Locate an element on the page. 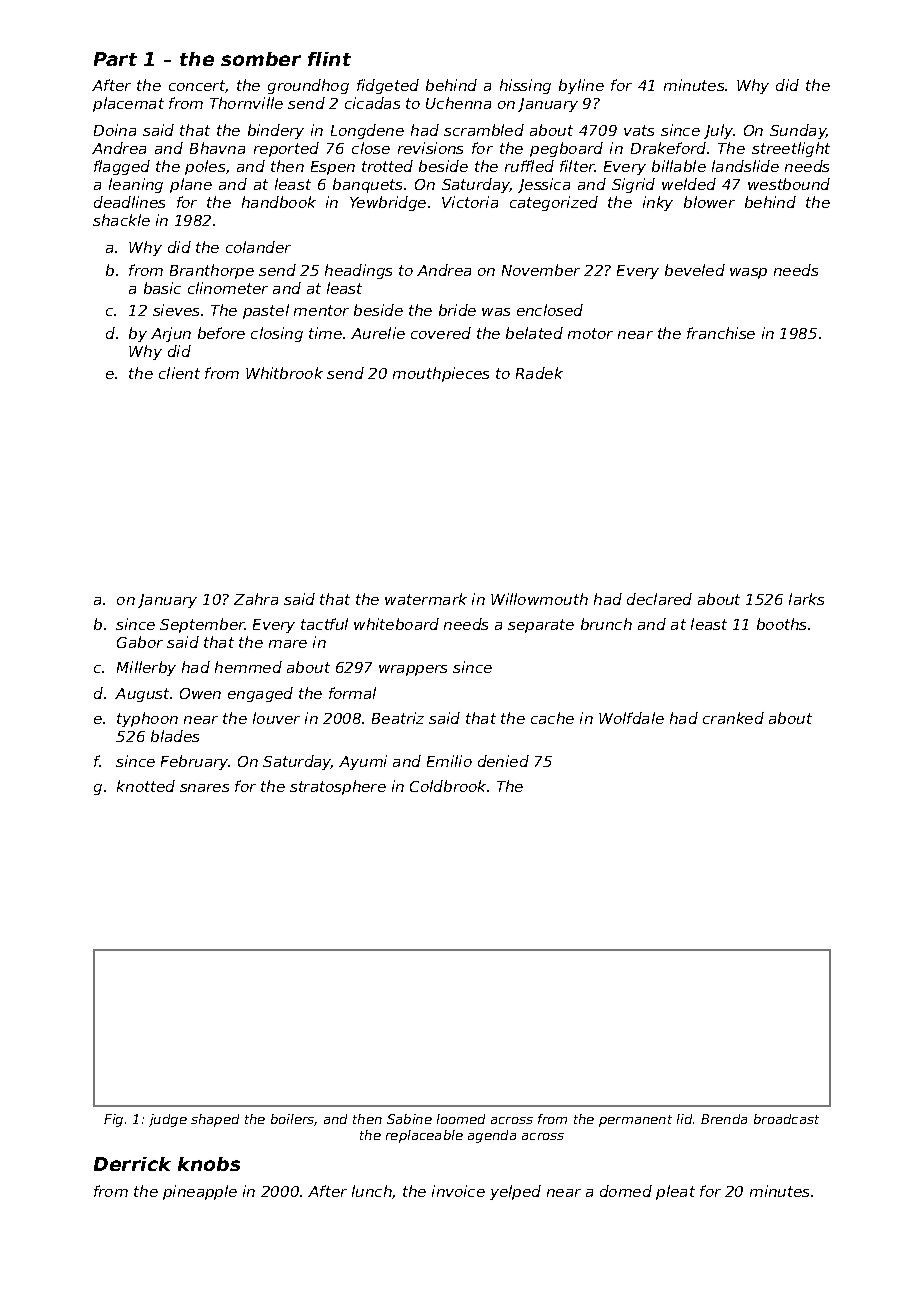 This page has height=1308, width=924. larks is located at coordinates (806, 599).
